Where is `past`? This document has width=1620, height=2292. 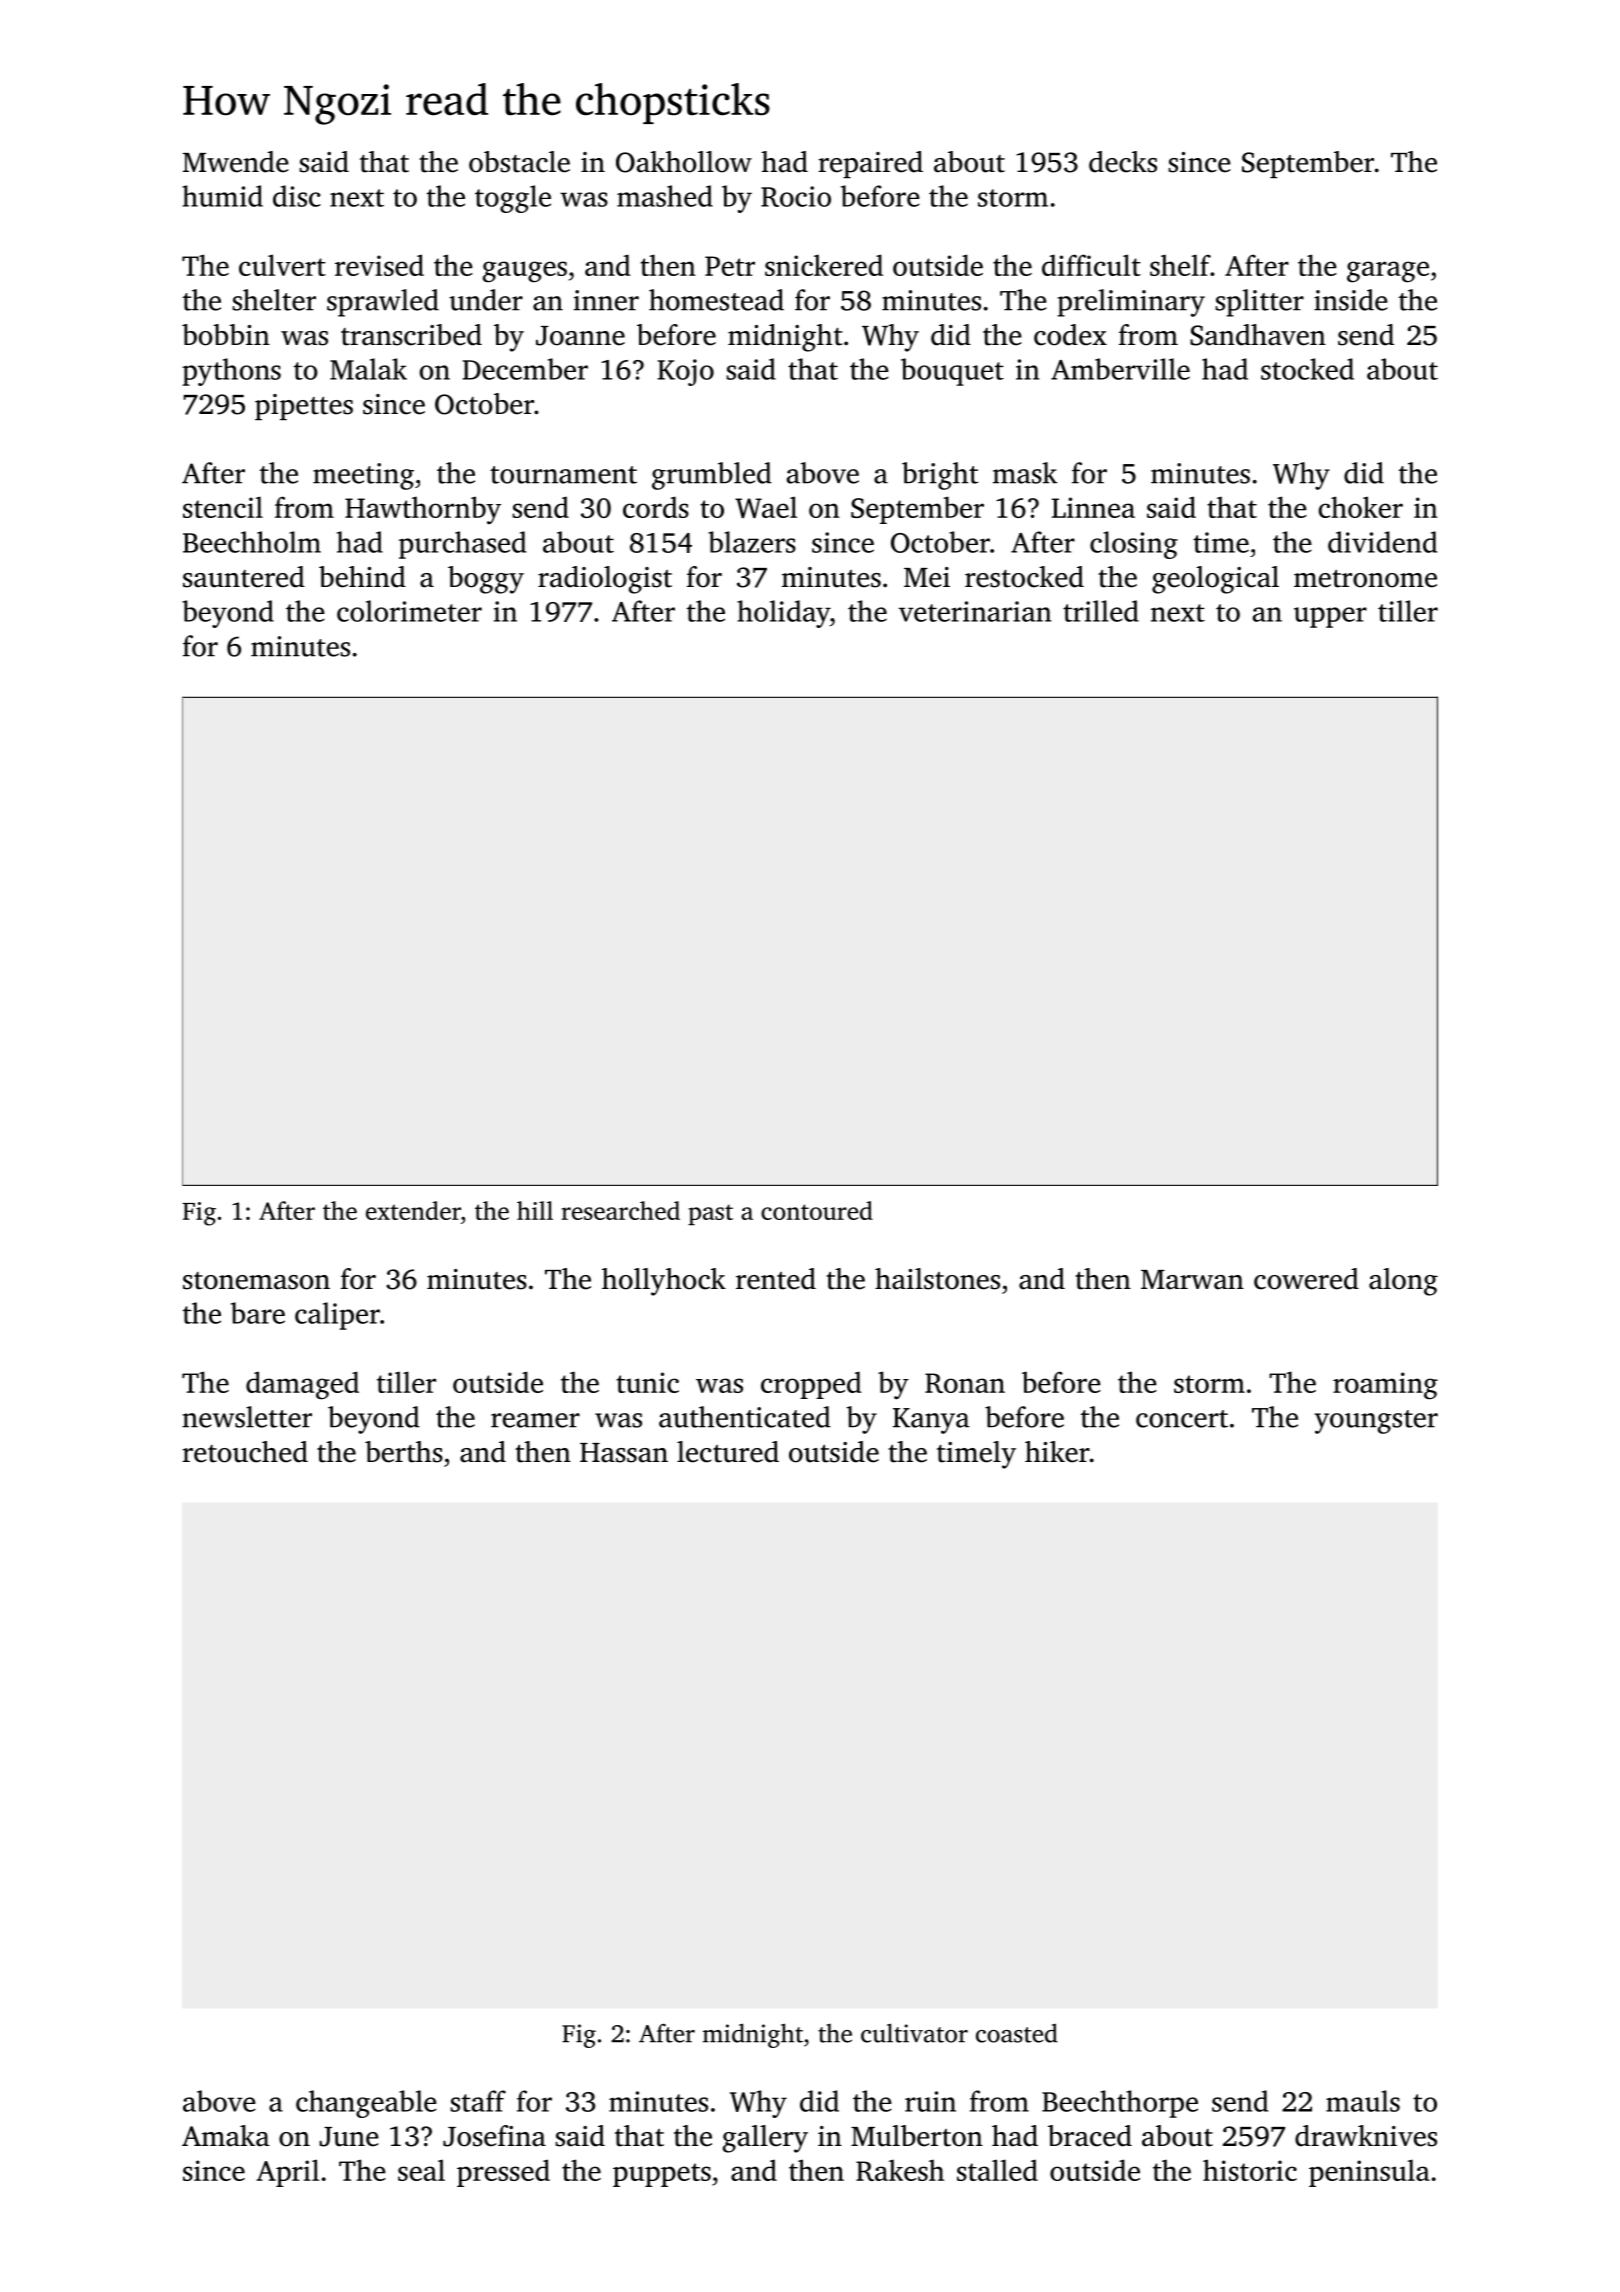 past is located at coordinates (710, 1214).
